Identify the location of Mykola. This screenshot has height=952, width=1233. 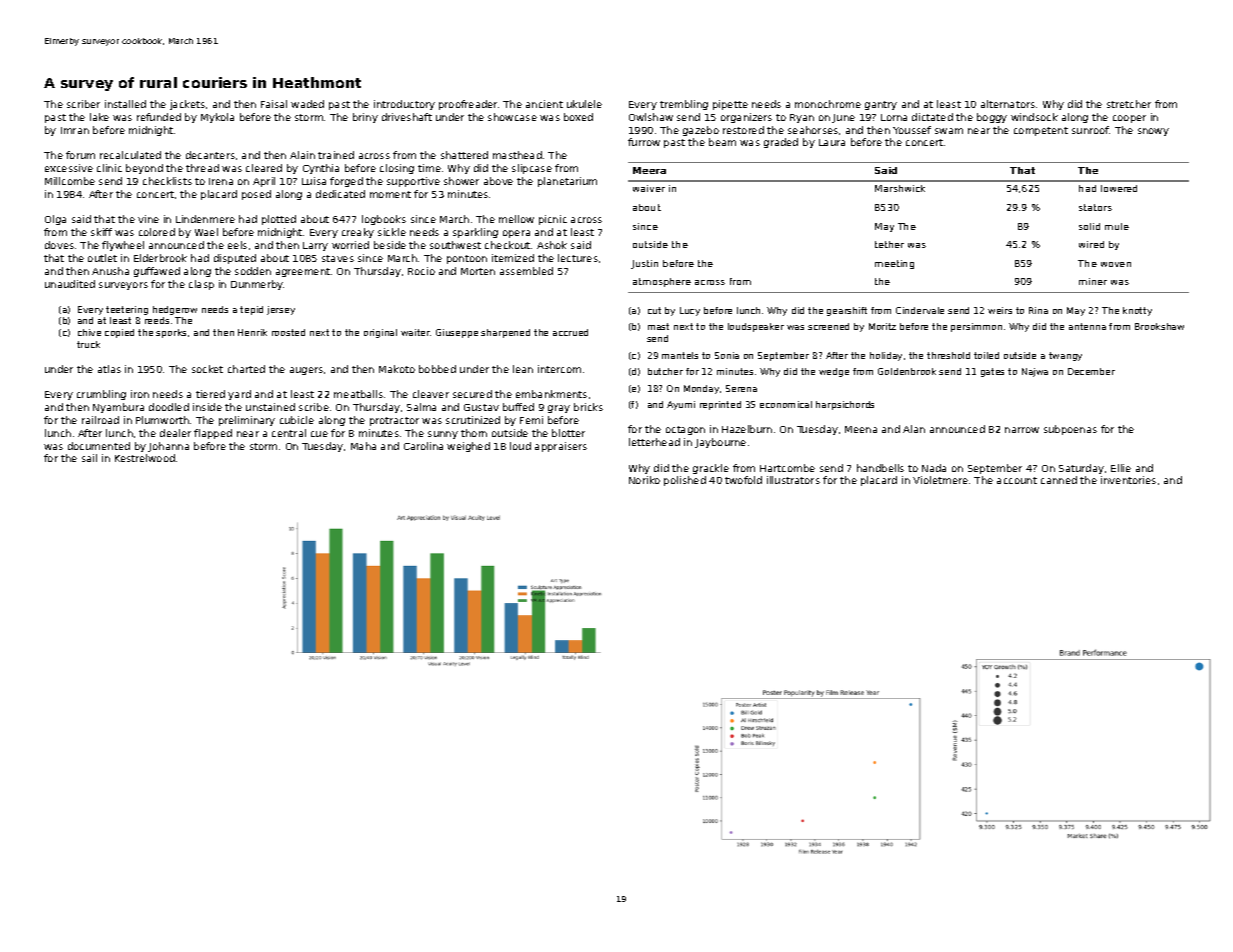
(217, 118).
